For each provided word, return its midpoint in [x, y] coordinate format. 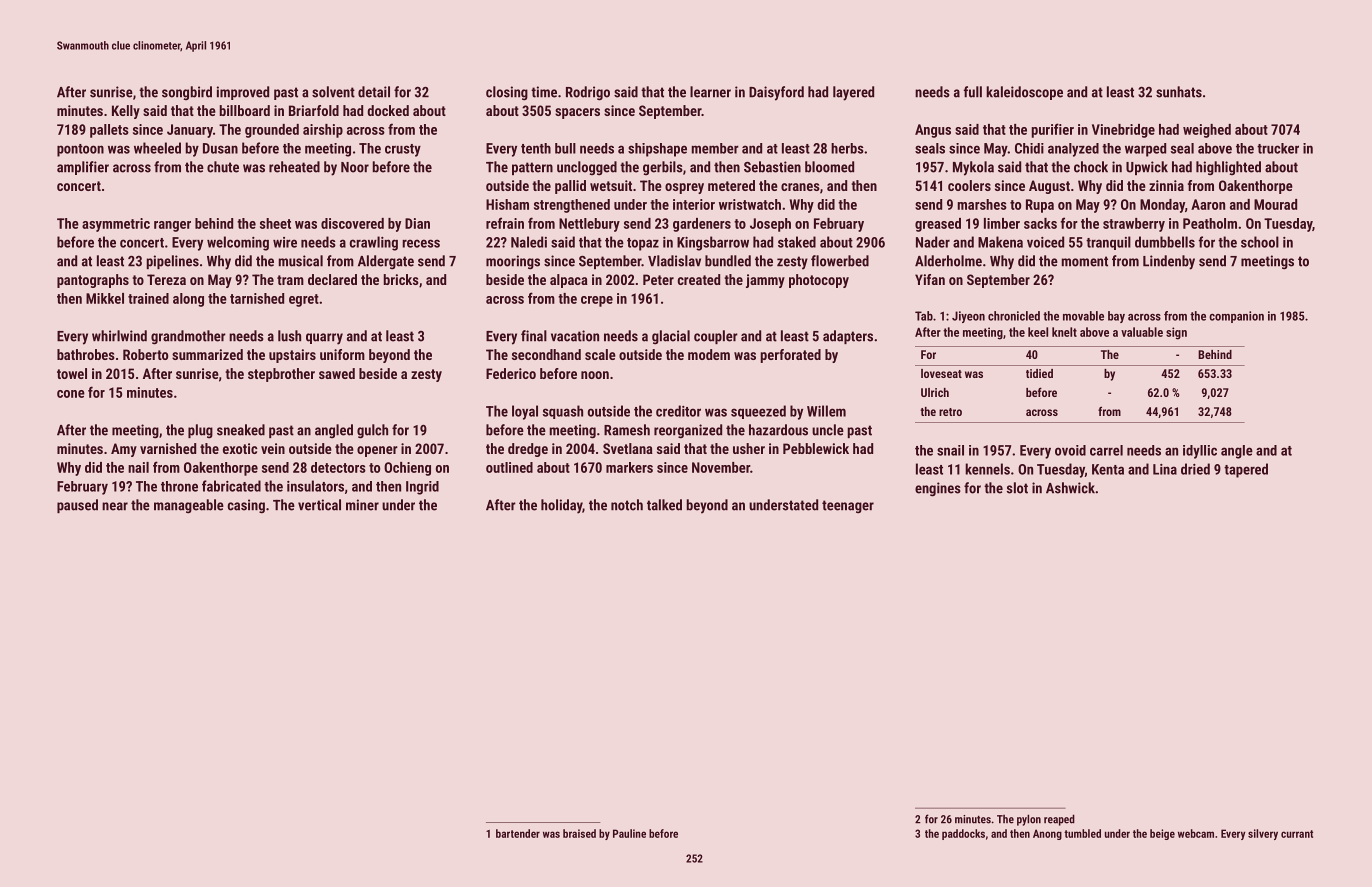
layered [853, 93]
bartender [518, 833]
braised [579, 833]
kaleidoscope [1024, 93]
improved [243, 93]
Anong [1047, 834]
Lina [1165, 469]
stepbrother [281, 375]
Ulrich [935, 392]
